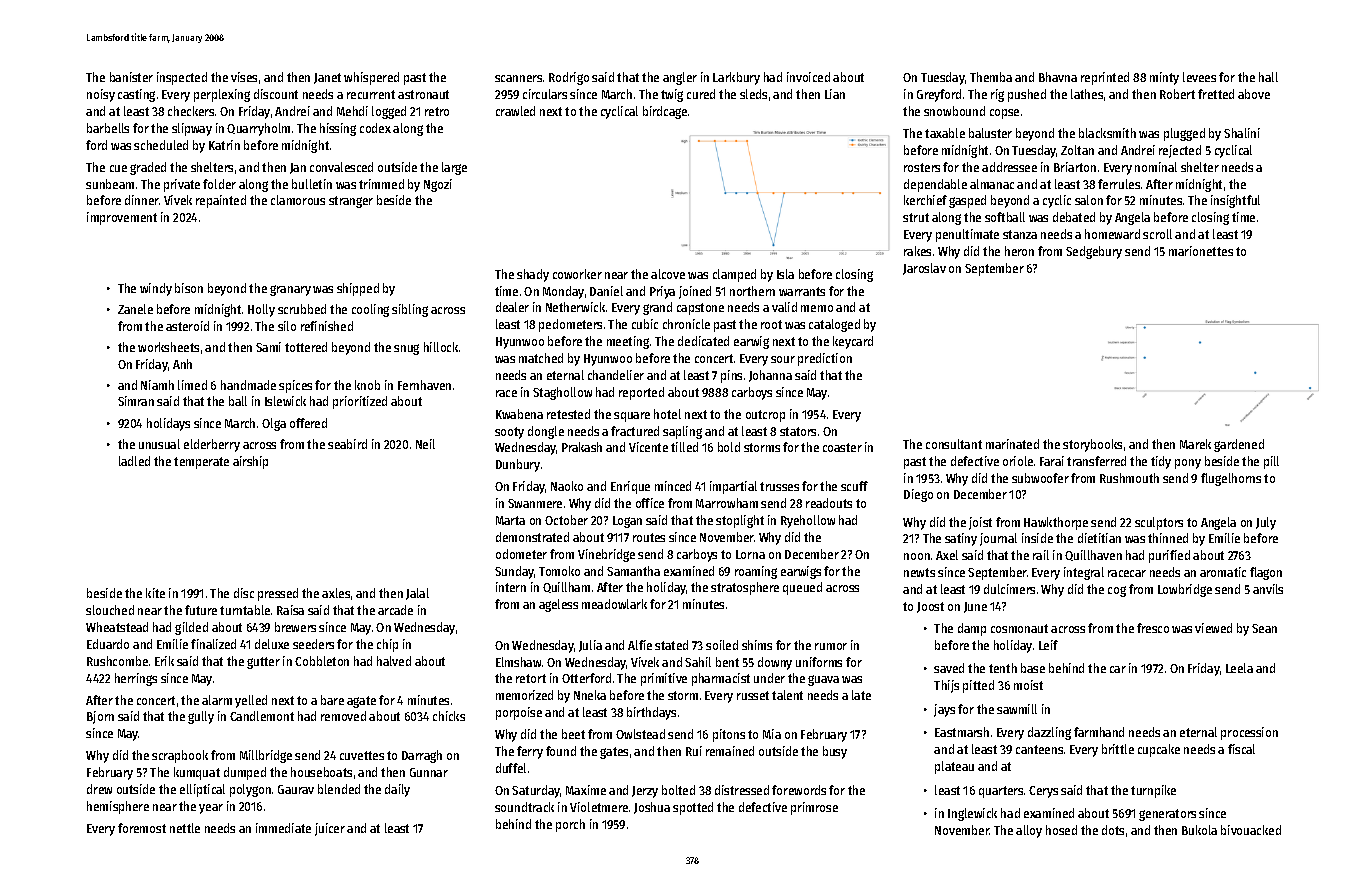 Image resolution: width=1372 pixels, height=887 pixels. I want to click on thinned, so click(1168, 538).
